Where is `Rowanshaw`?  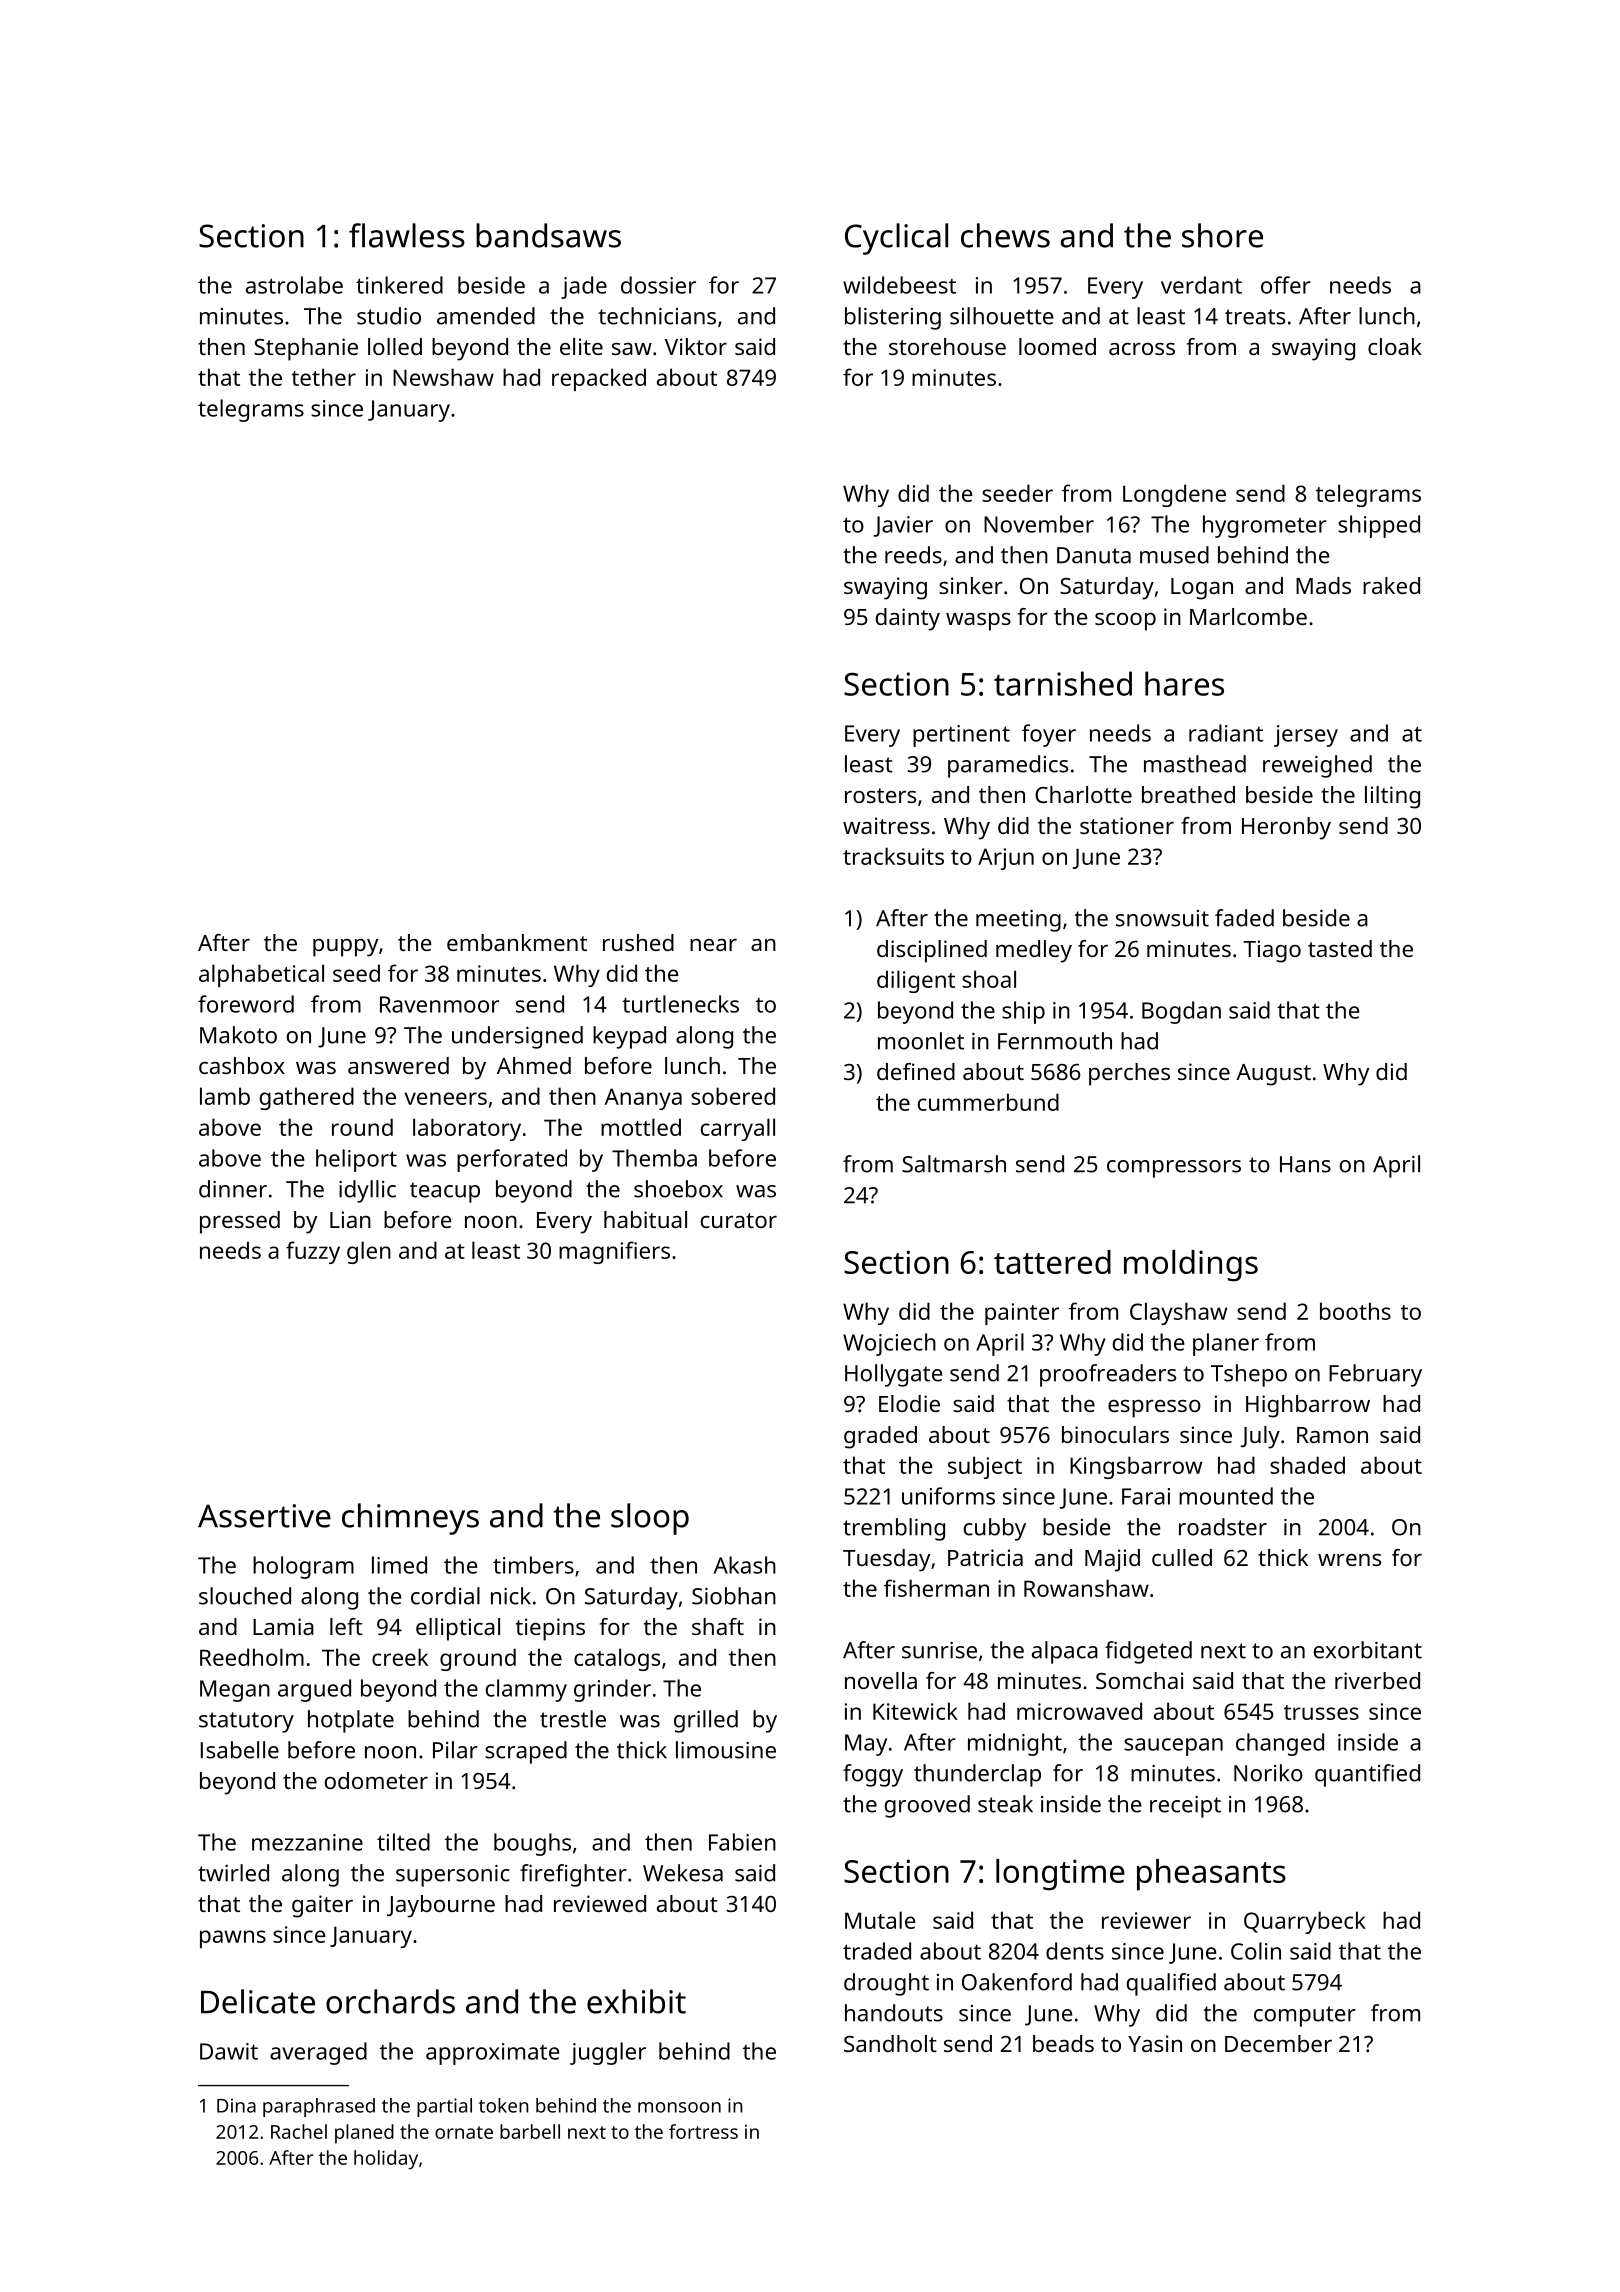 Rowanshaw is located at coordinates (1086, 1588).
